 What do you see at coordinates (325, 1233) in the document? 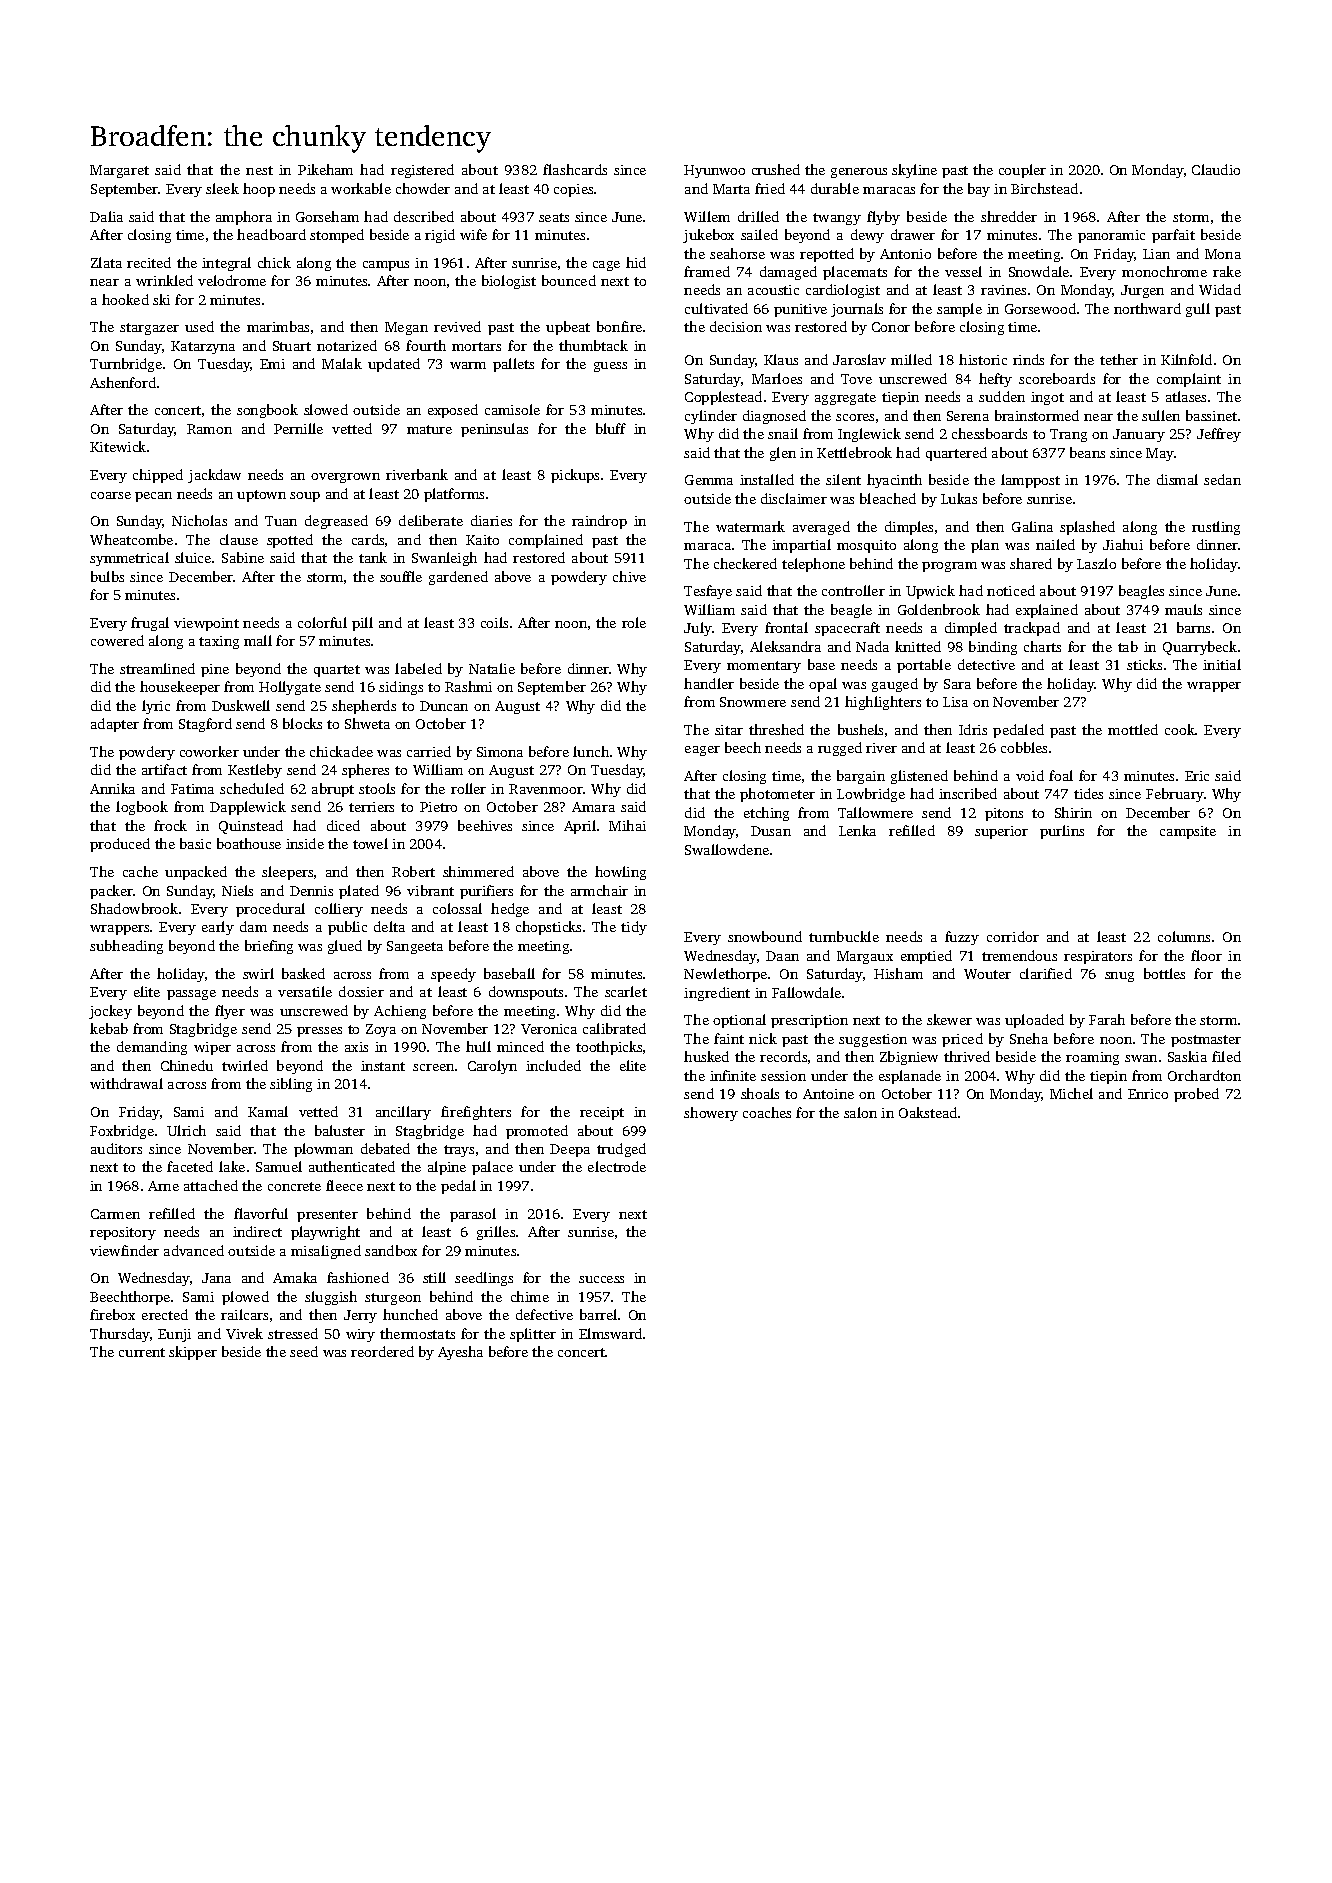
I see `playwright` at bounding box center [325, 1233].
